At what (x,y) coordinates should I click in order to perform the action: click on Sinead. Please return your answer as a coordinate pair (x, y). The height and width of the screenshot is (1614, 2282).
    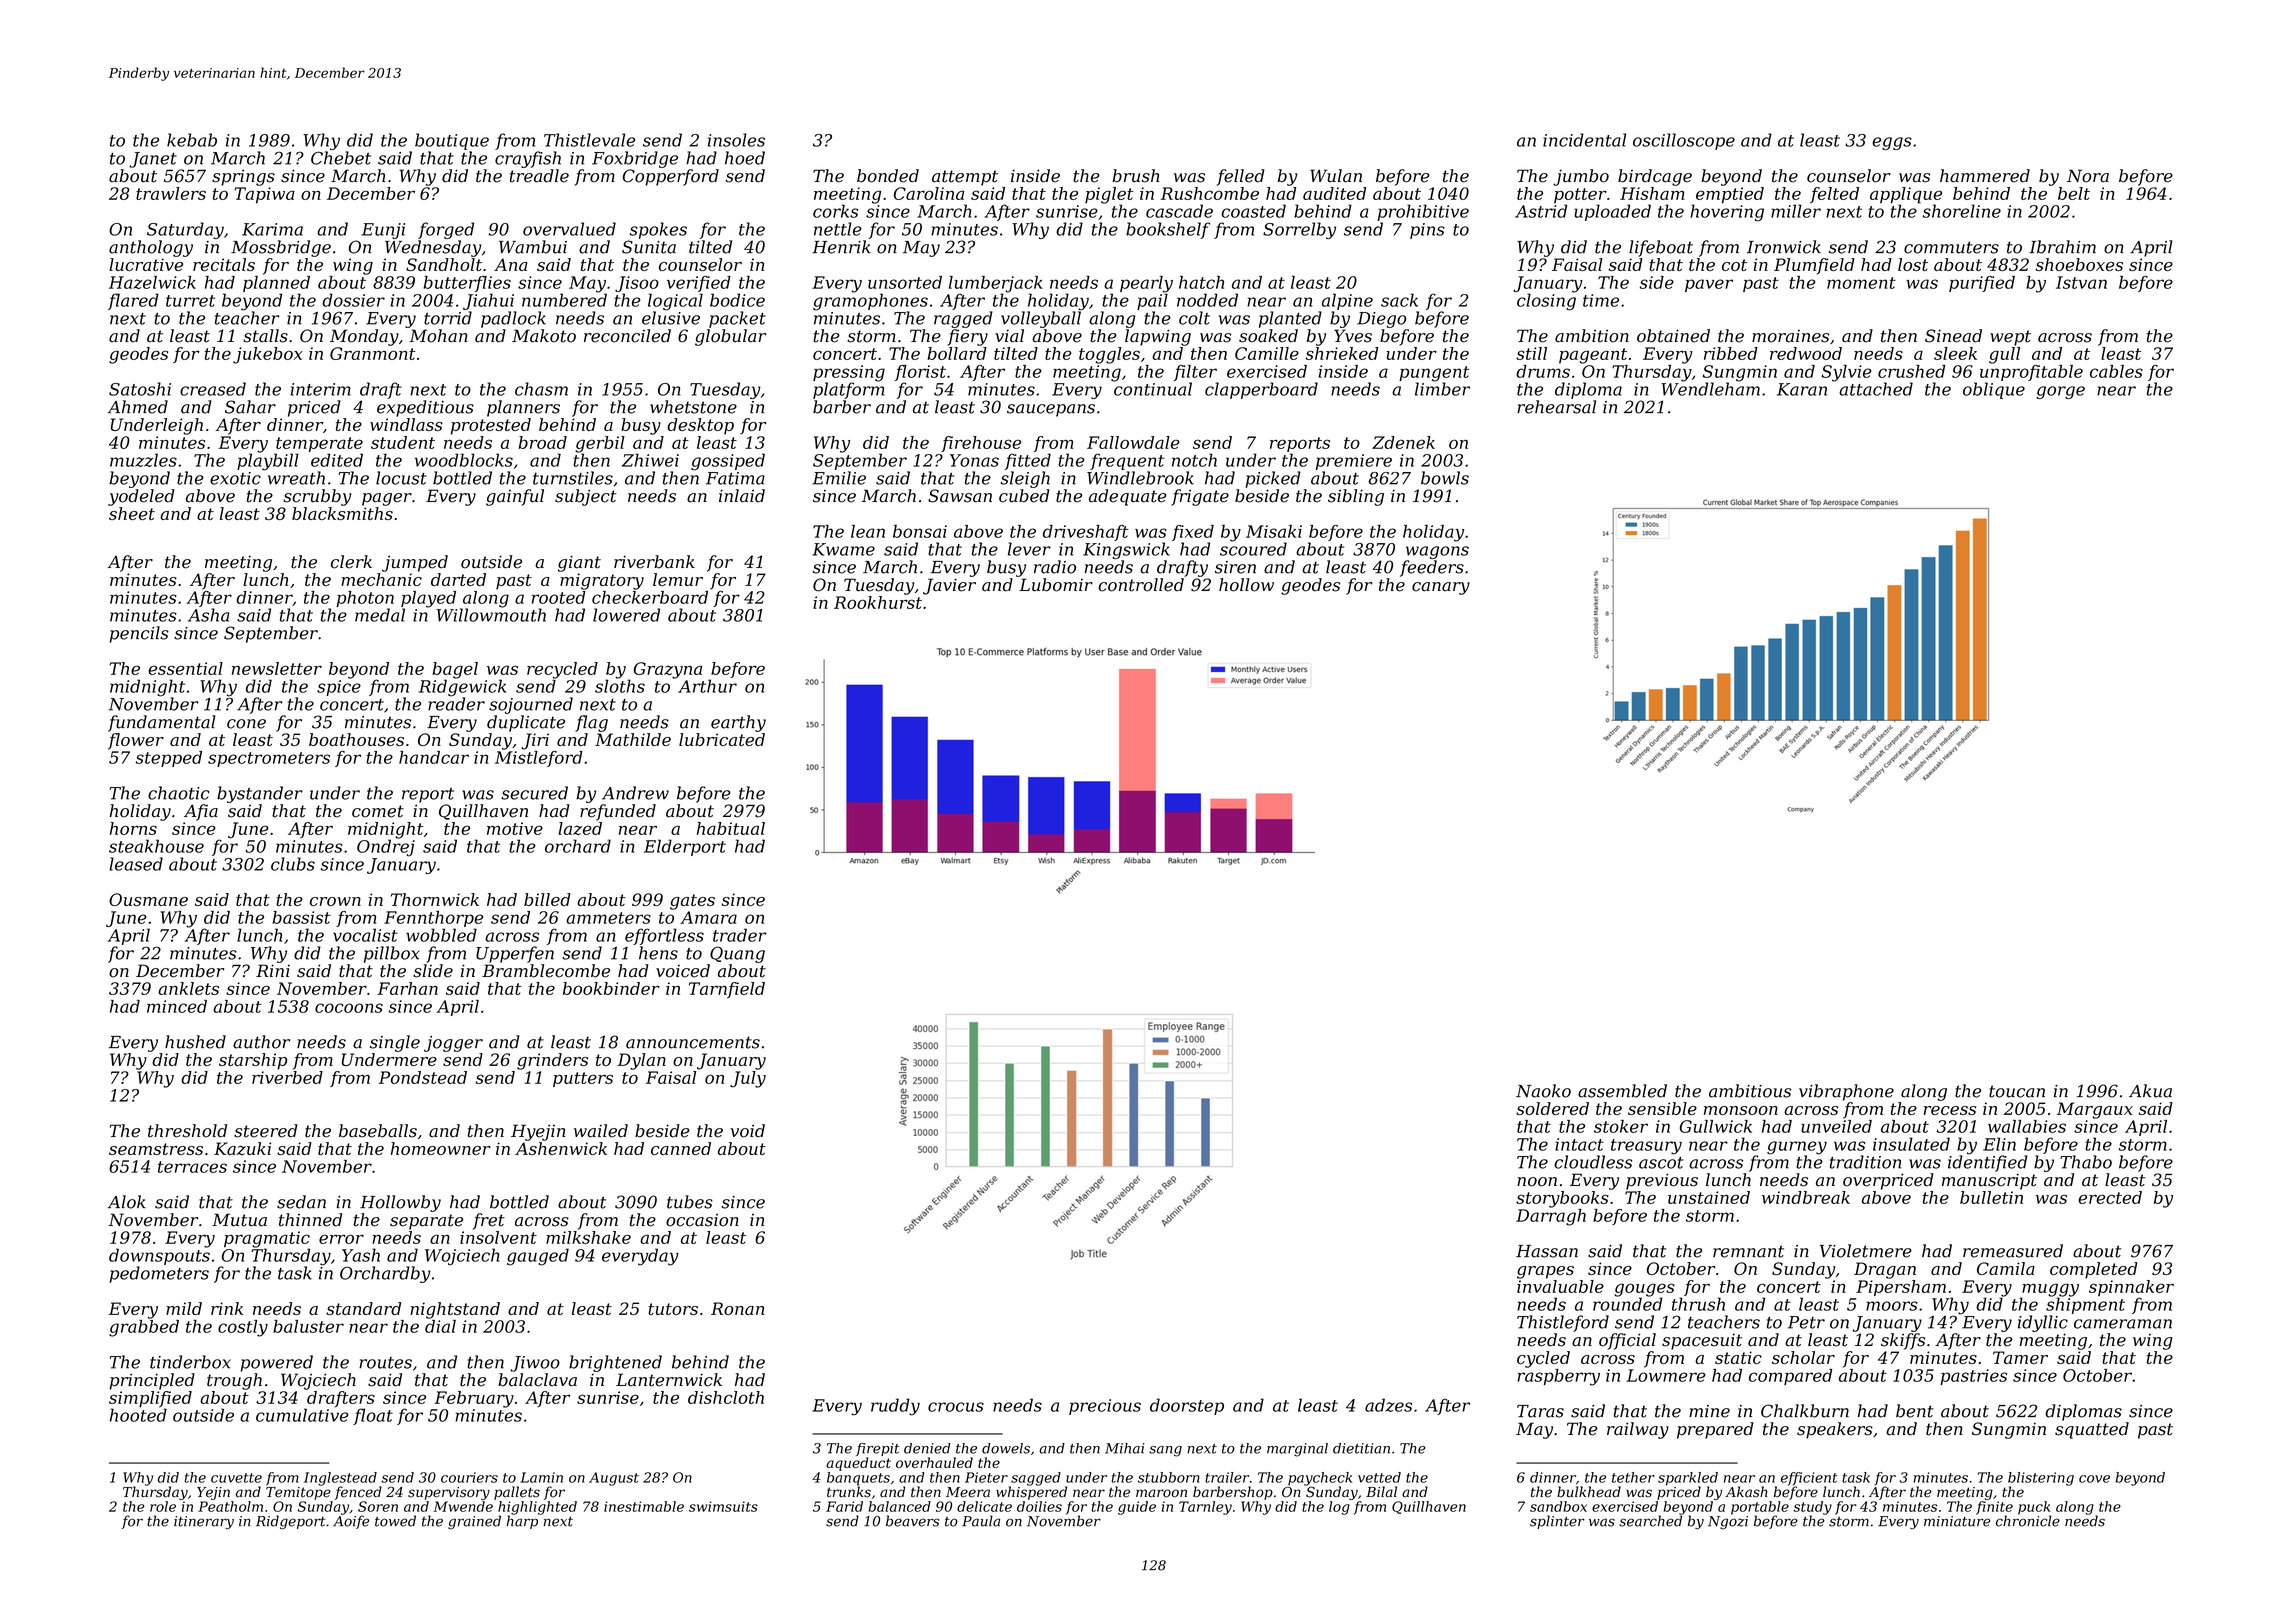
    Looking at the image, I should click on (1953, 336).
